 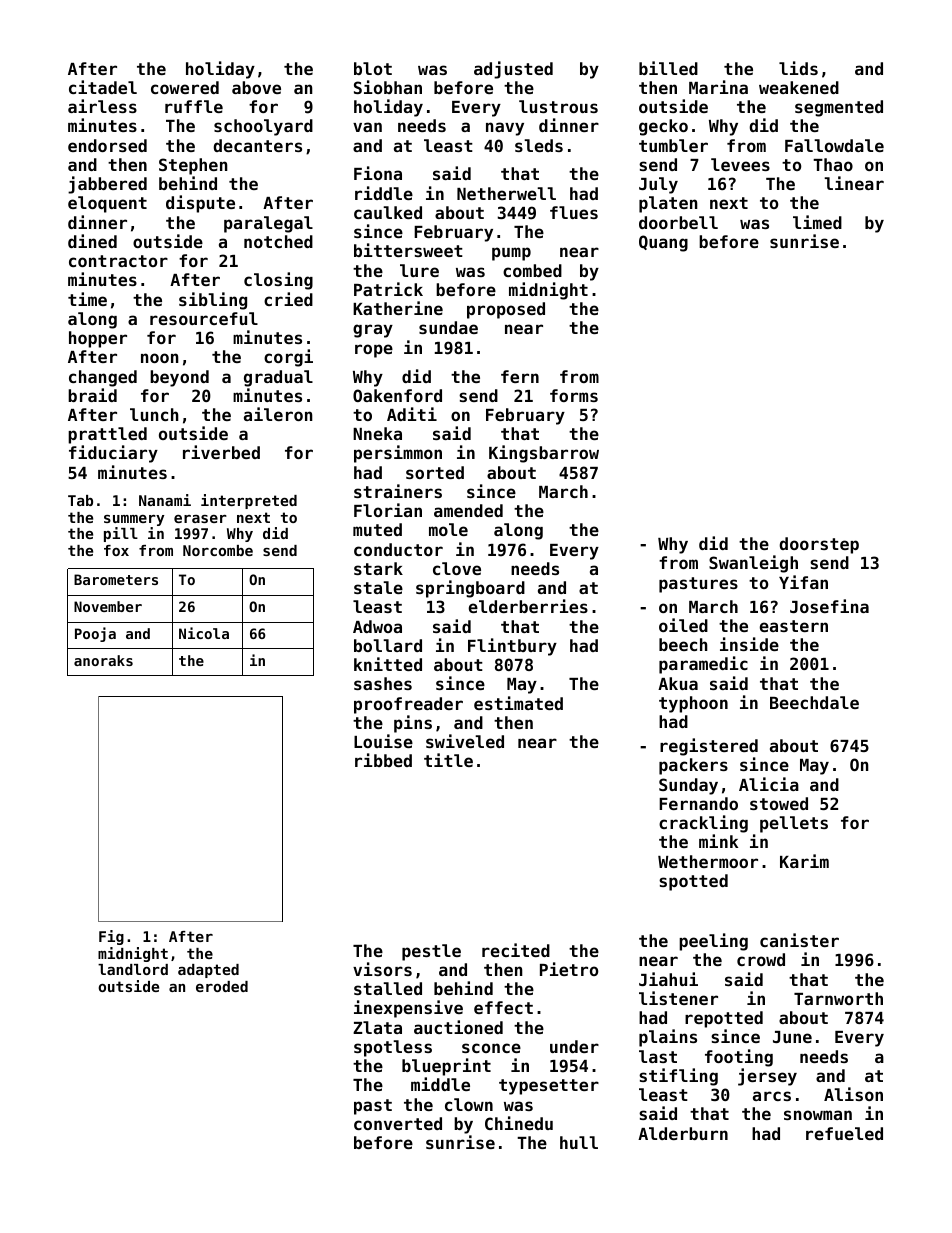 I want to click on sorted, so click(x=435, y=472).
